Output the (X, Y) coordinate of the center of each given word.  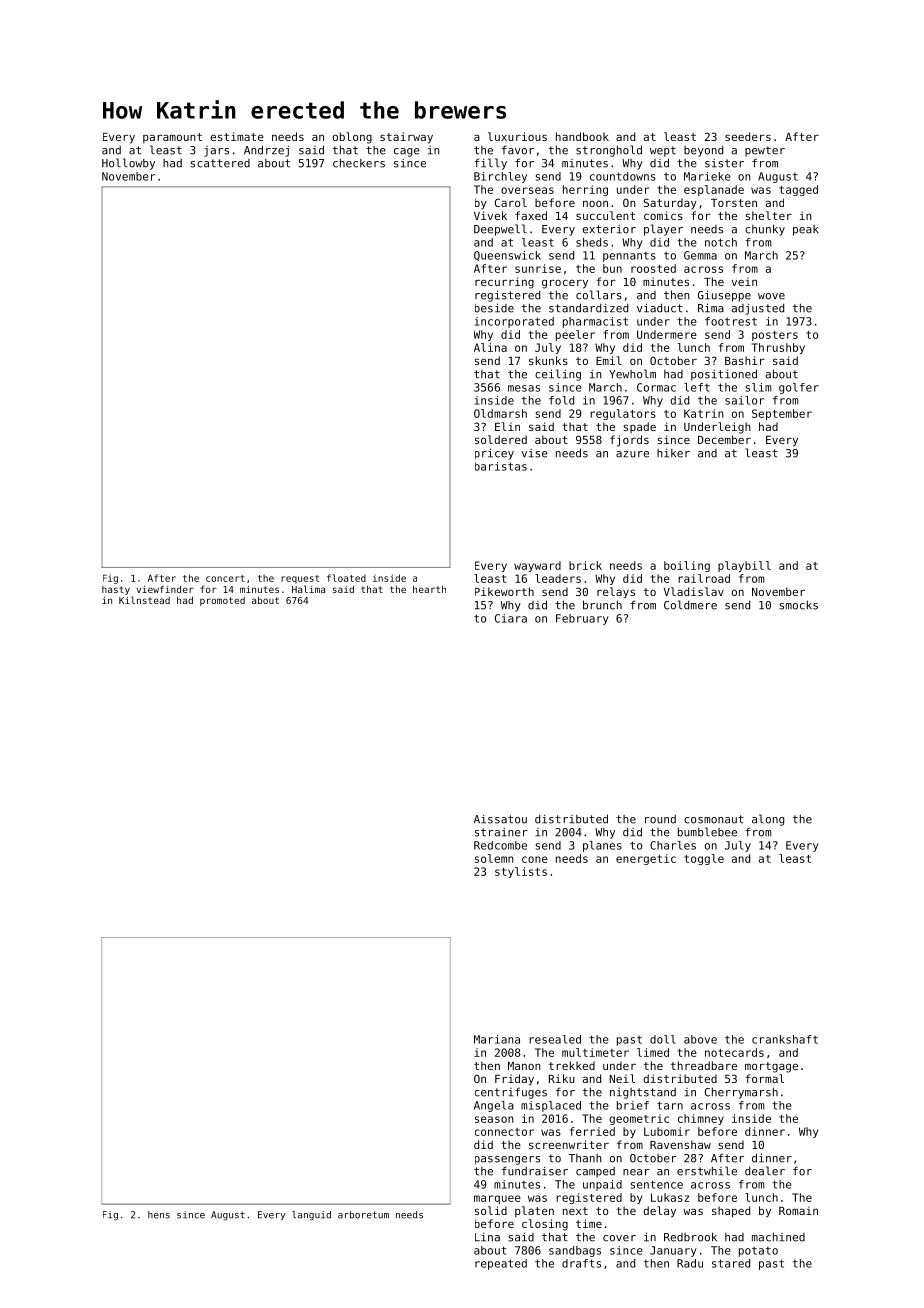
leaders (558, 578)
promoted (222, 601)
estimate (237, 136)
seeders (748, 136)
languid (311, 1216)
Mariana (497, 1039)
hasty (116, 590)
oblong (352, 138)
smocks (798, 605)
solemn (494, 858)
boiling (687, 566)
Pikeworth (504, 591)
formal (764, 1078)
